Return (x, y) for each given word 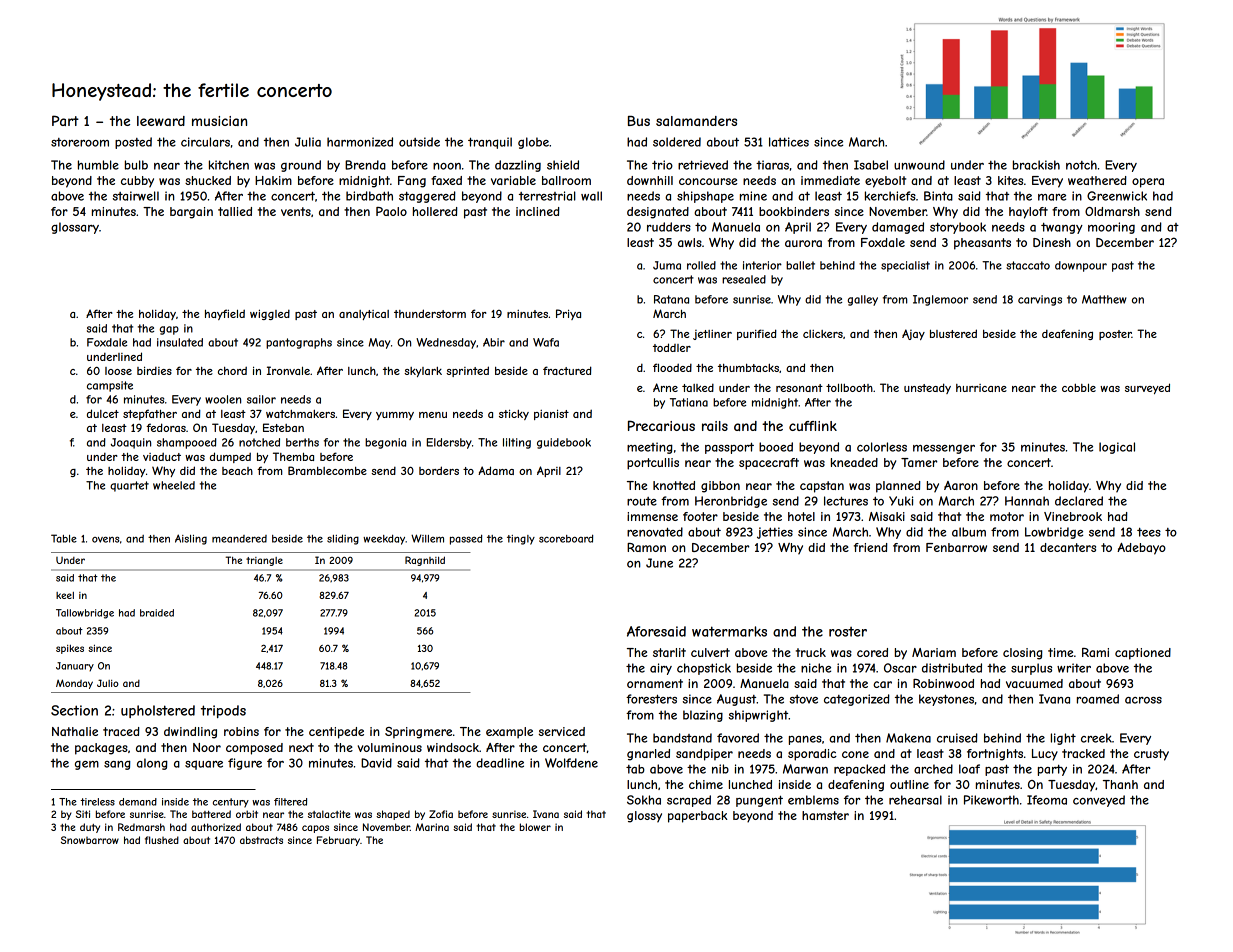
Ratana (671, 299)
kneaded (854, 462)
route (642, 501)
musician (219, 121)
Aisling (191, 539)
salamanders (696, 121)
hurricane (981, 388)
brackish (1036, 165)
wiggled (270, 314)
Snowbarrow (90, 840)
